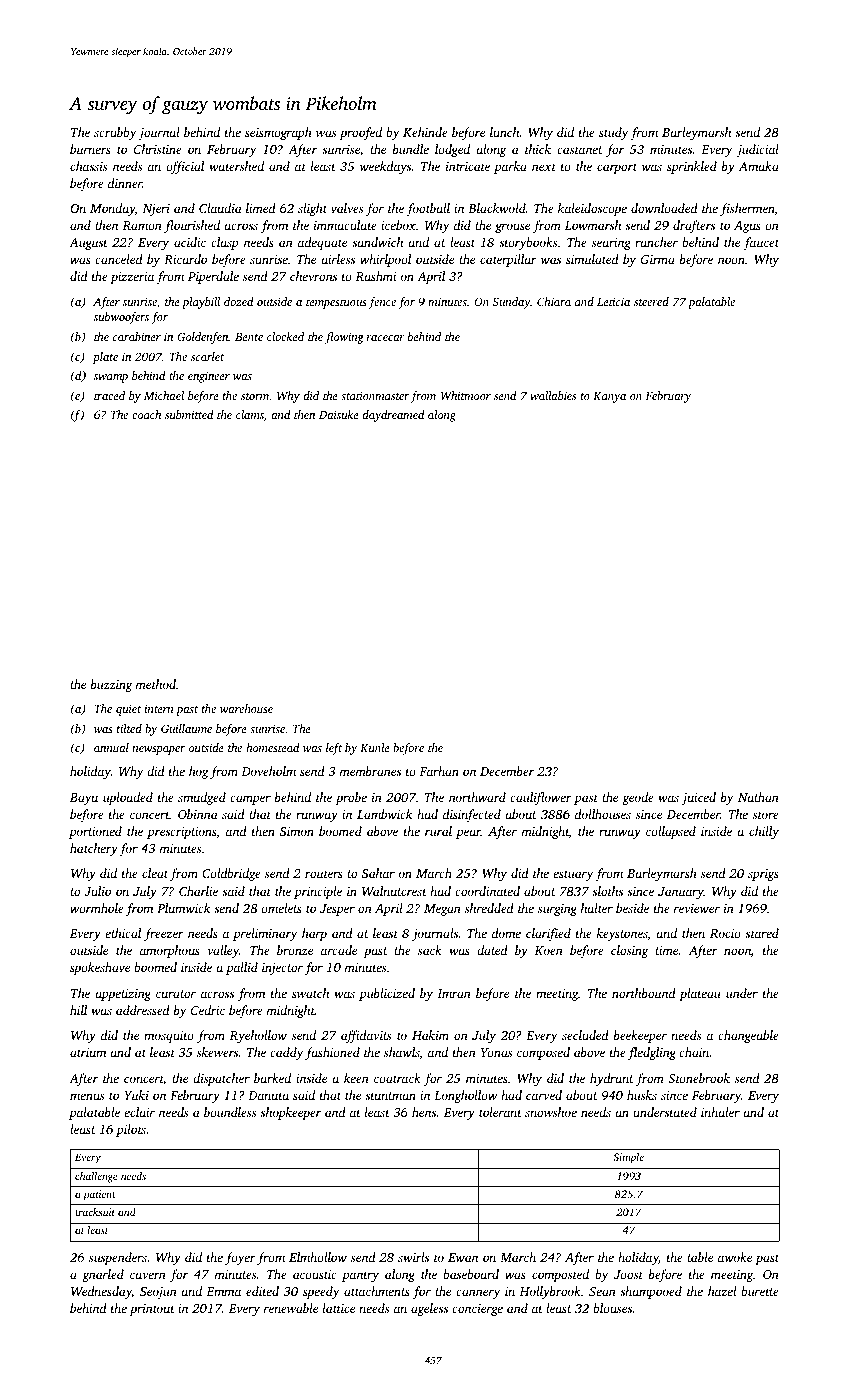 Image resolution: width=849 pixels, height=1400 pixels. Describe the element at coordinates (548, 950) in the document. I see `Koen` at that location.
